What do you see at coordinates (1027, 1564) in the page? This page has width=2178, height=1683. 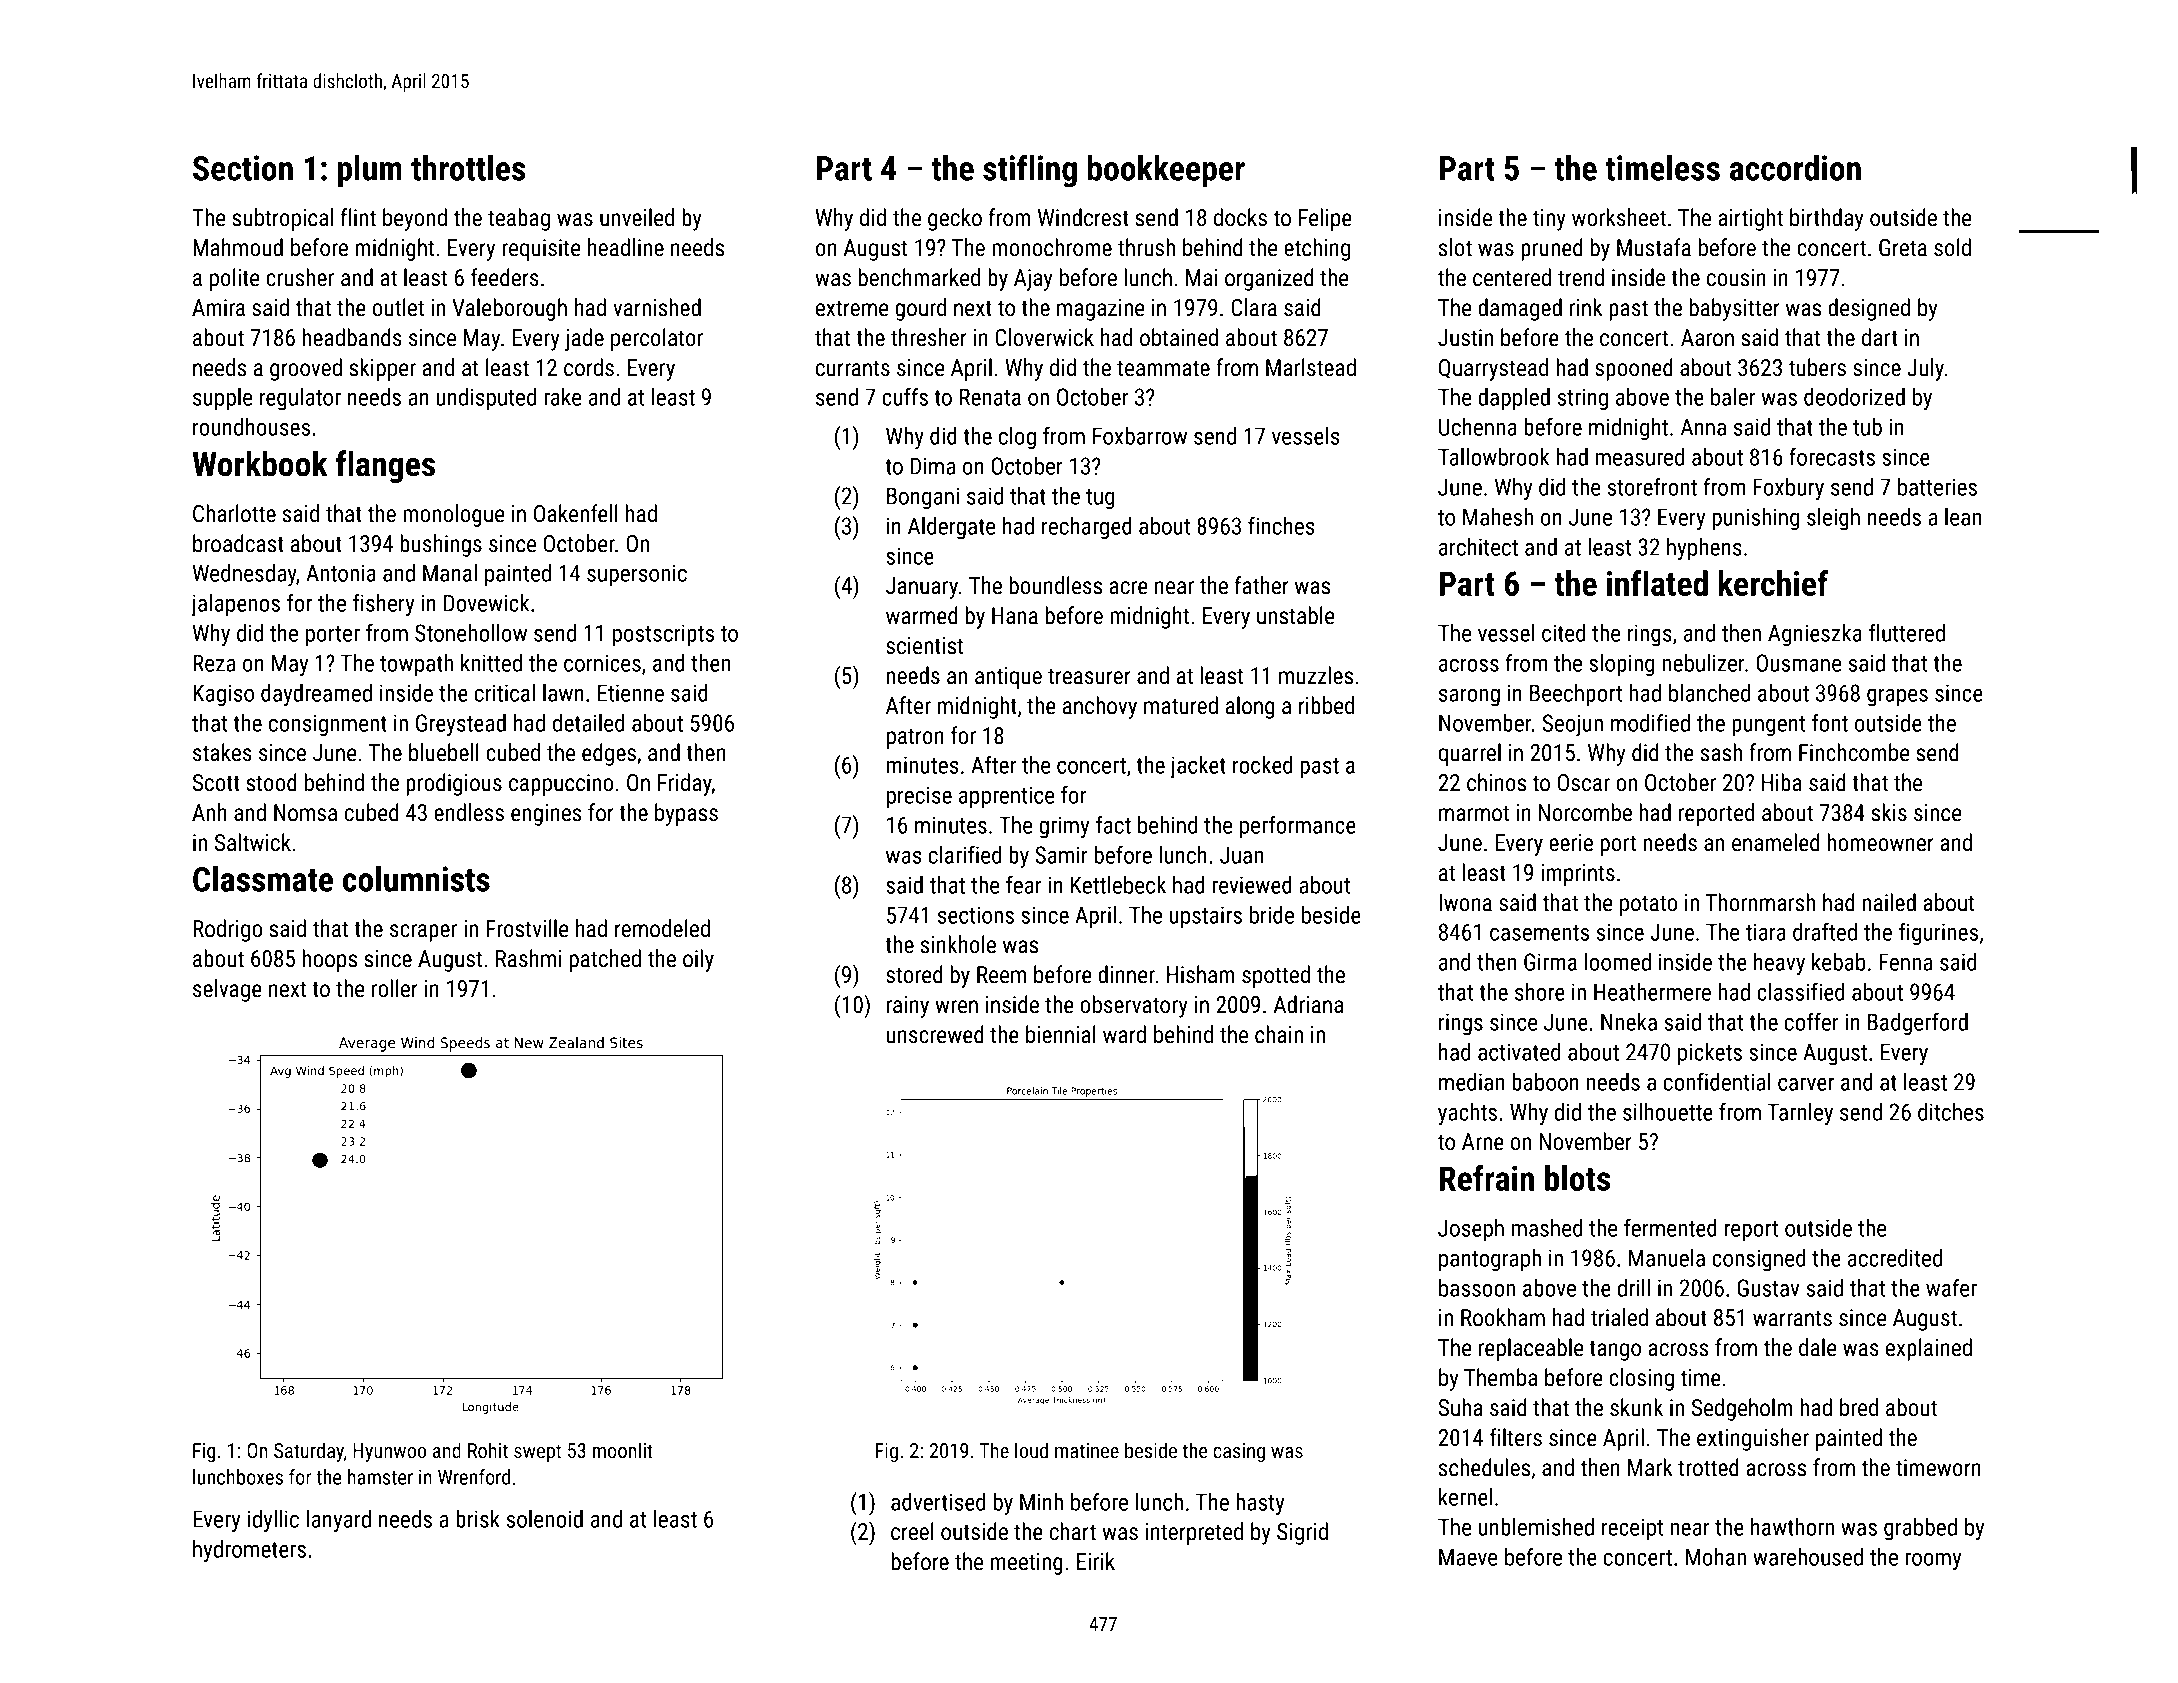 I see `meeting` at bounding box center [1027, 1564].
